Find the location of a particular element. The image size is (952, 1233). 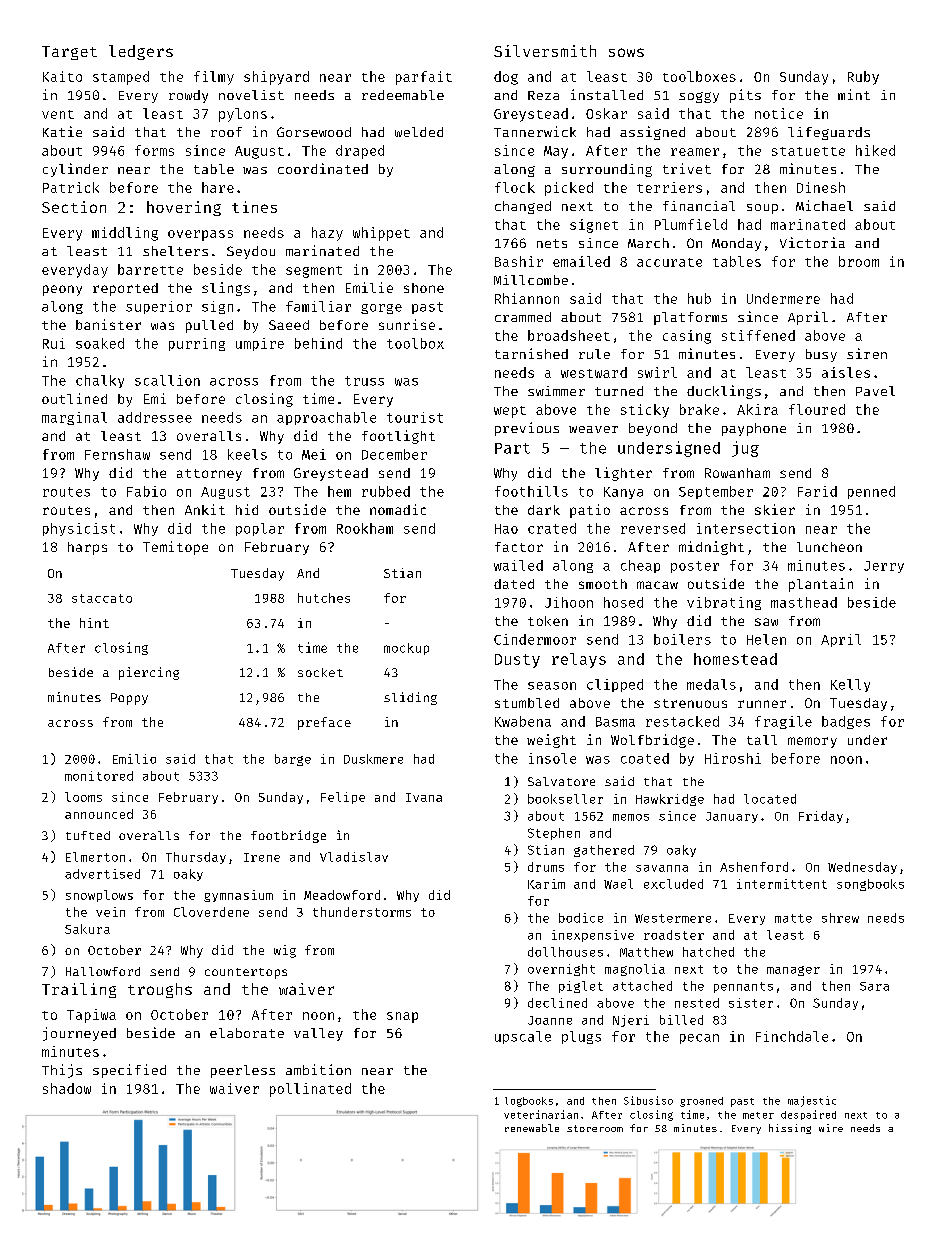

Ivana is located at coordinates (424, 797).
